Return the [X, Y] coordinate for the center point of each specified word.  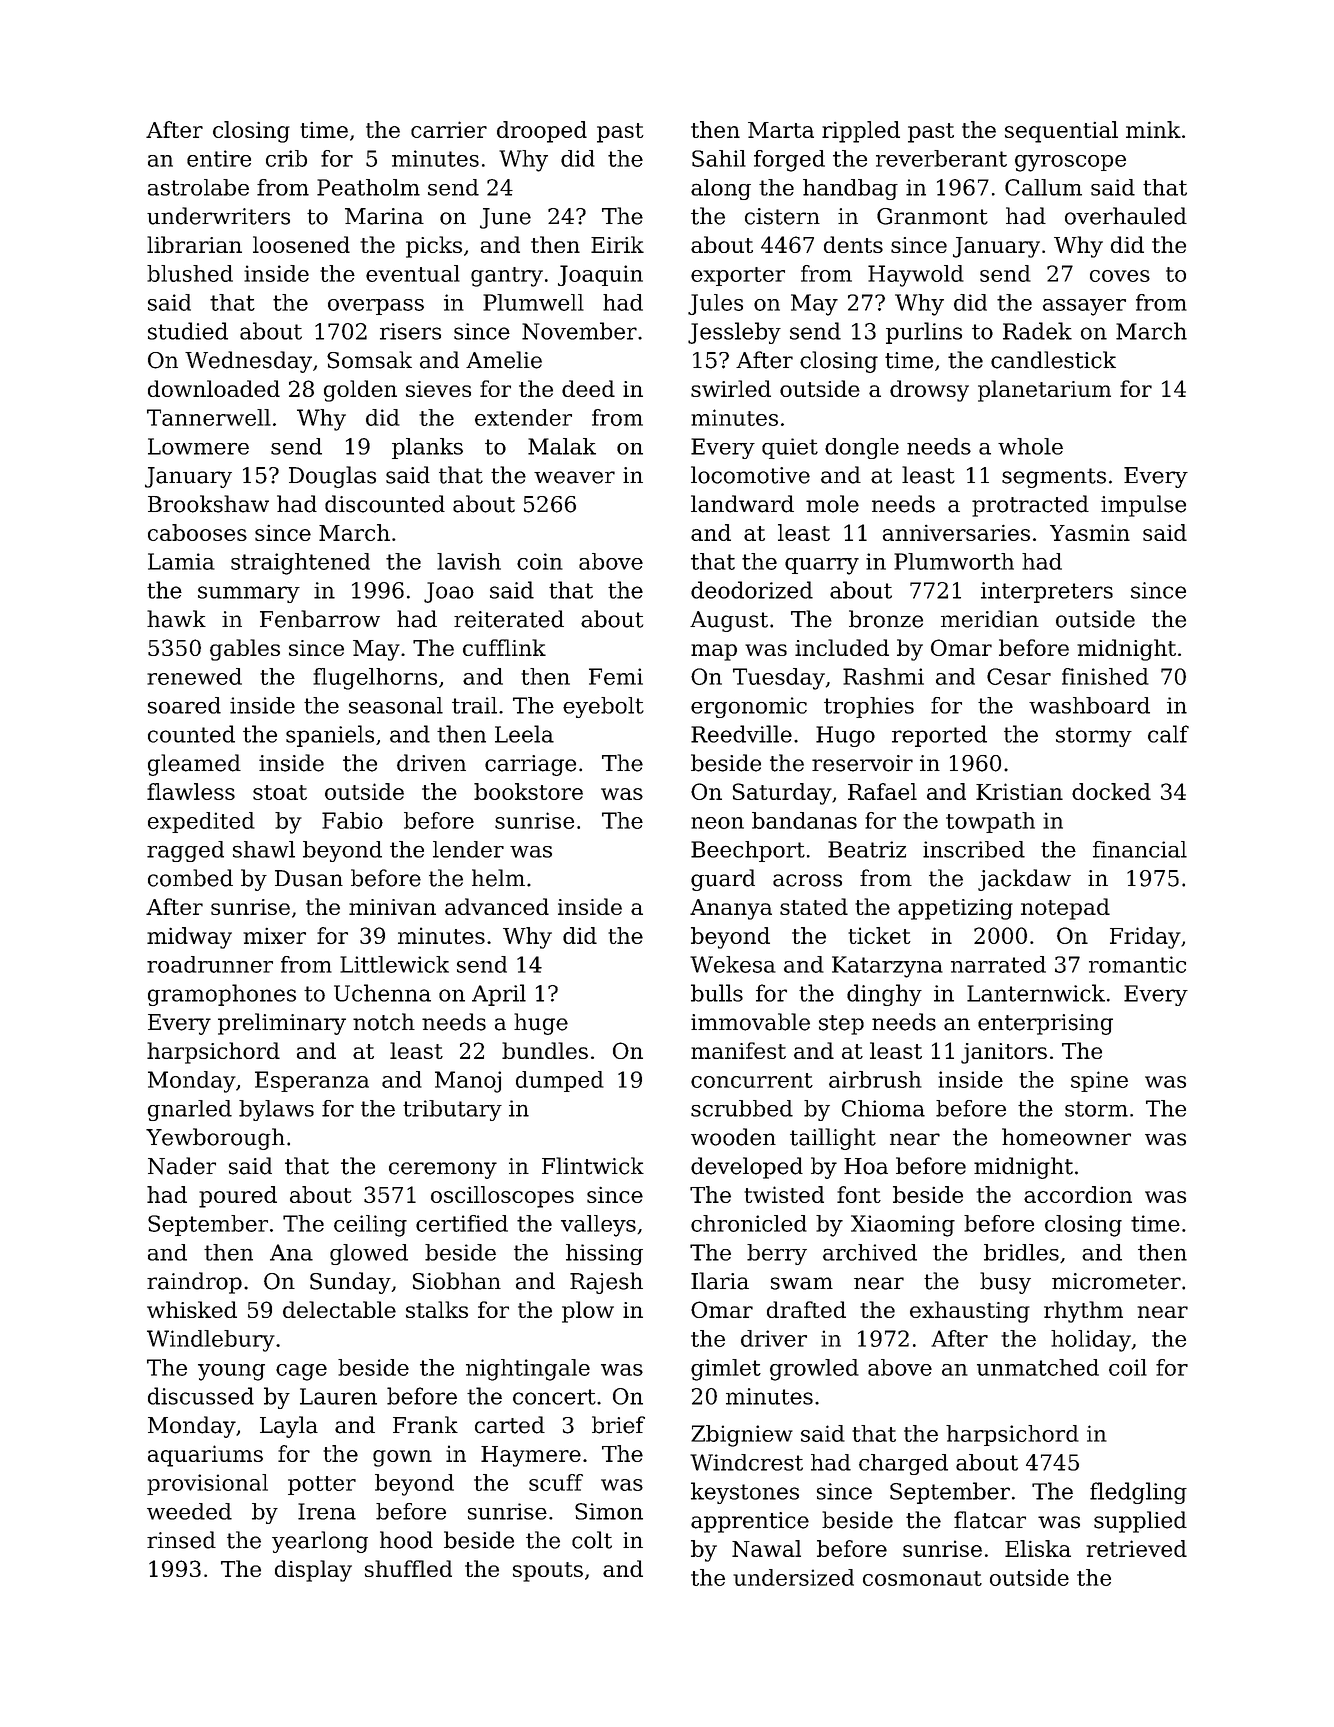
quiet [790, 448]
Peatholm [368, 187]
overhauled [1126, 216]
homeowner [1066, 1137]
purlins [924, 333]
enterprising [1045, 1024]
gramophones [222, 995]
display [313, 1571]
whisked [192, 1309]
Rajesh [606, 1283]
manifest [738, 1050]
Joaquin [600, 275]
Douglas [332, 477]
